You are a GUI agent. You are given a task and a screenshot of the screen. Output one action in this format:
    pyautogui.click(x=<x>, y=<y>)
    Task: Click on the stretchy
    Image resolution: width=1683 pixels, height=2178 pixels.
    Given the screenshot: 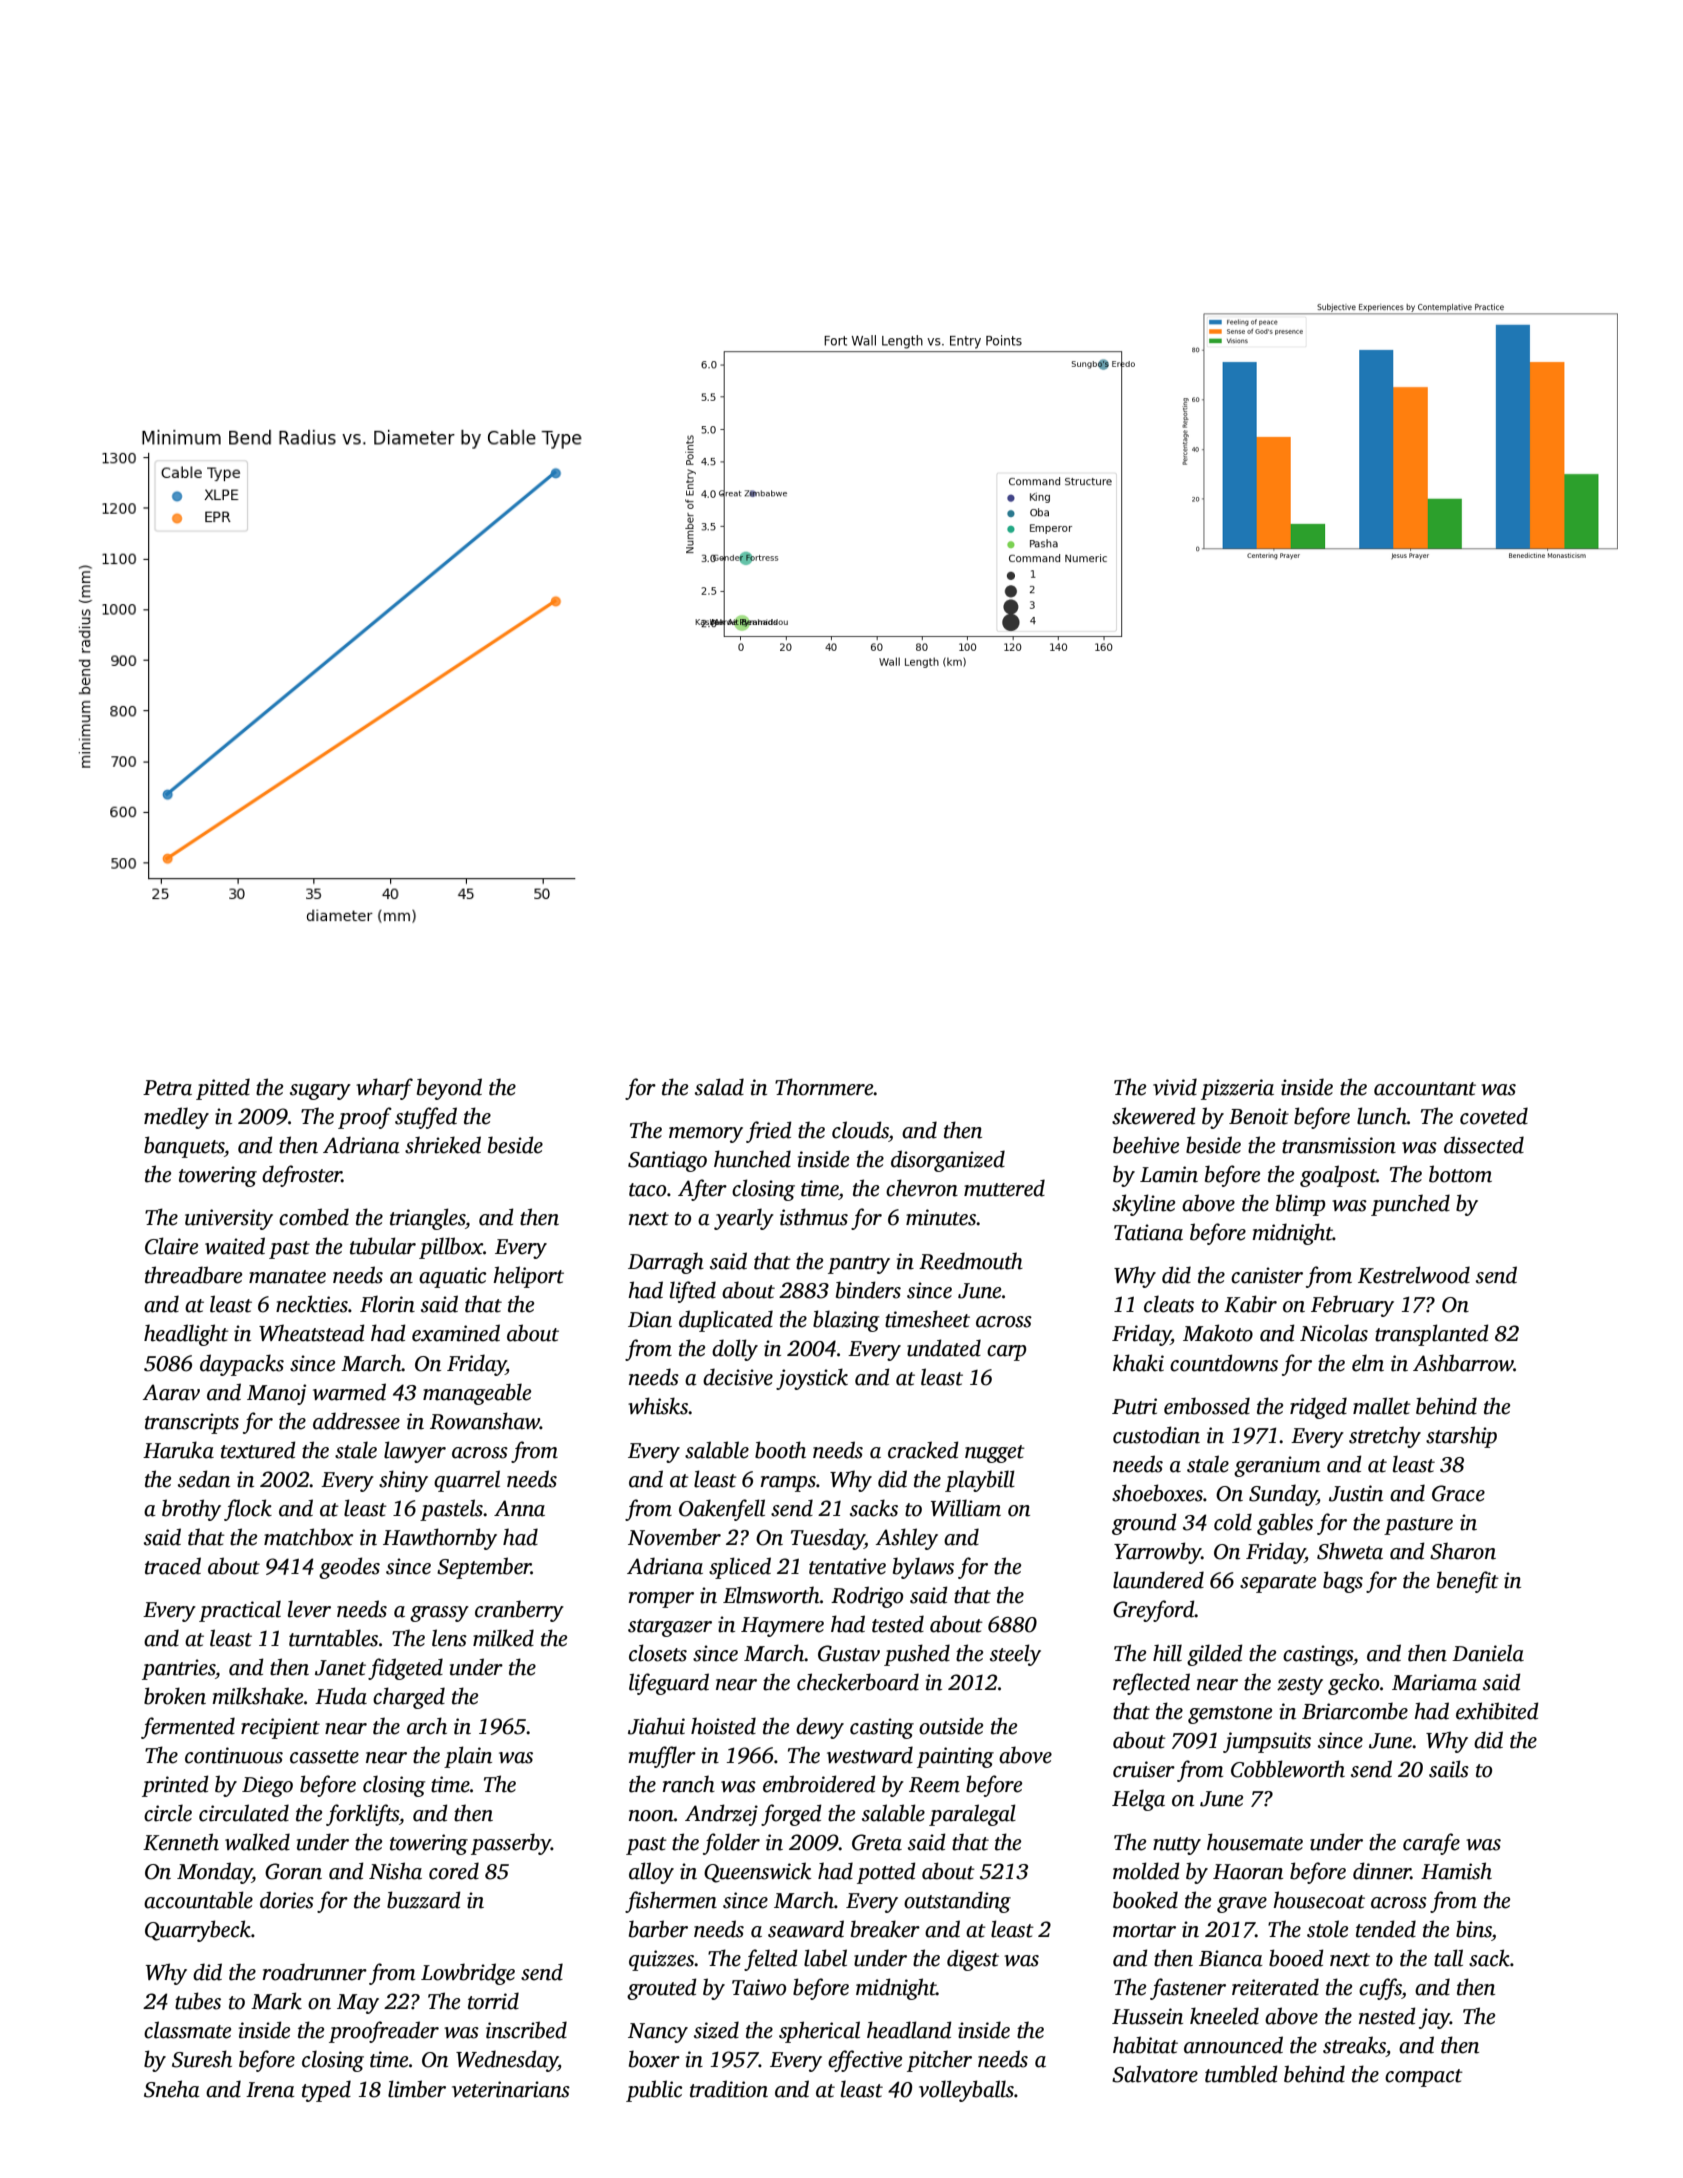 What is the action you would take?
    pyautogui.click(x=1385, y=1437)
